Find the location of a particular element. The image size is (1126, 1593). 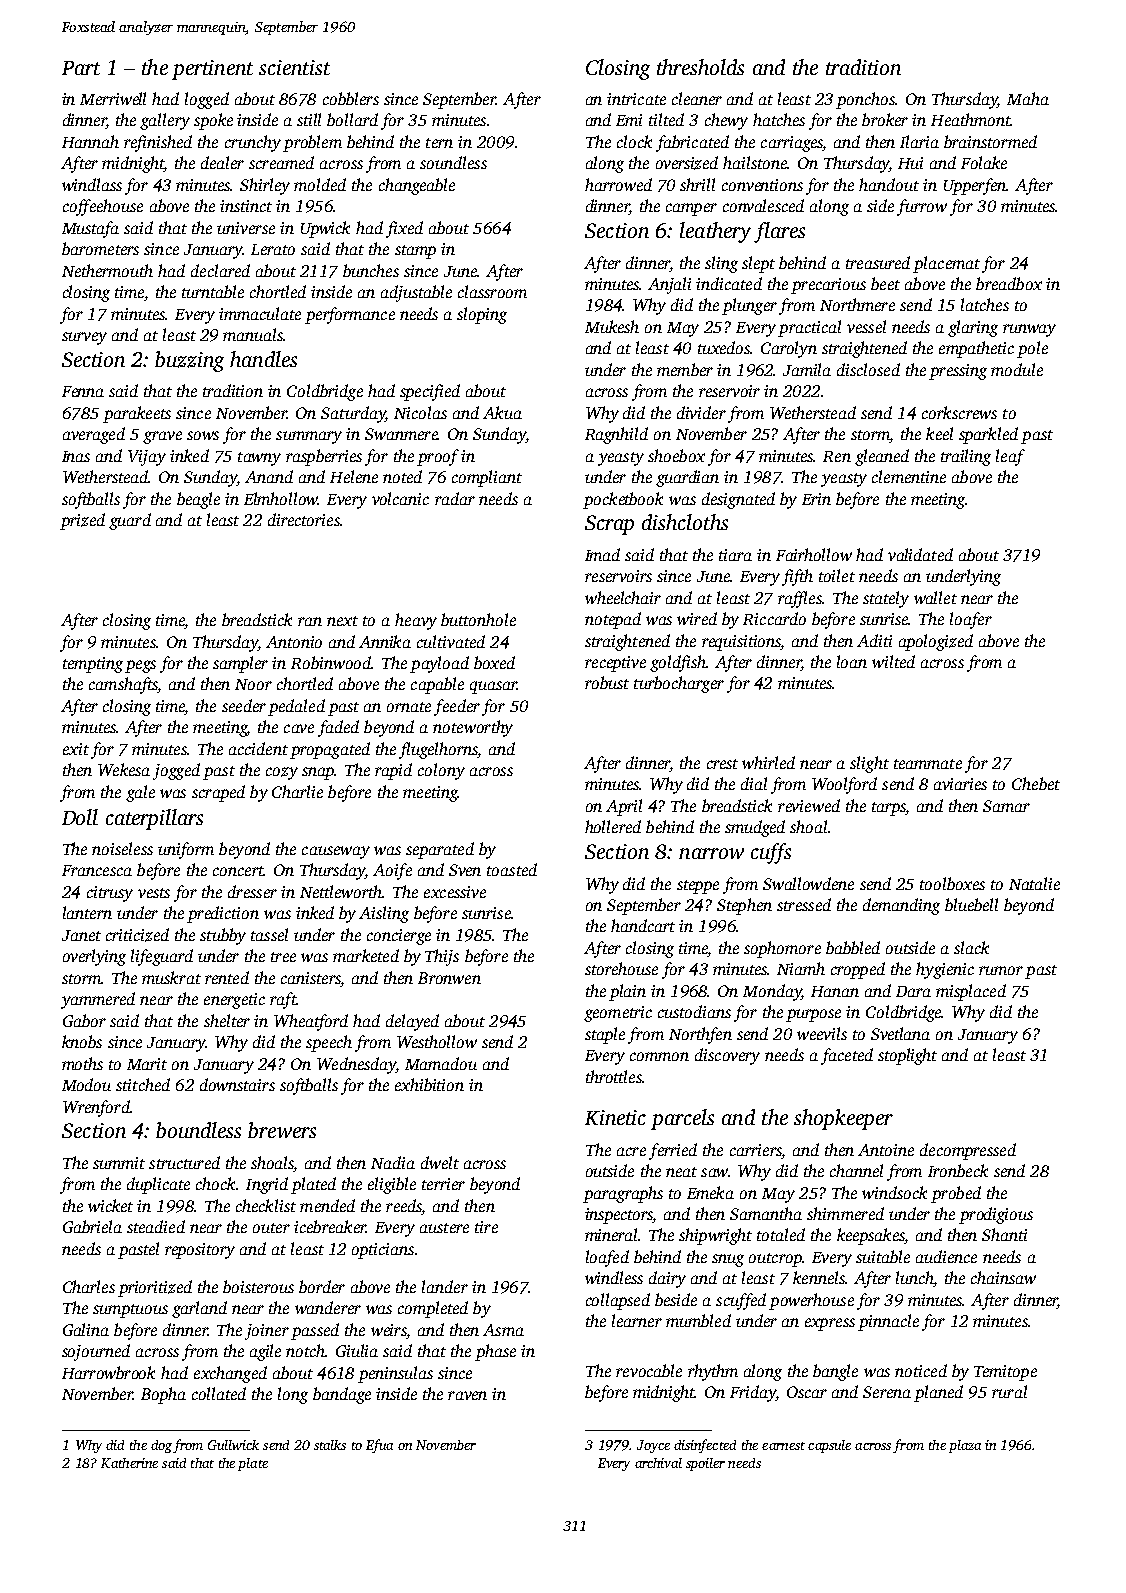

thresholds is located at coordinates (700, 67).
